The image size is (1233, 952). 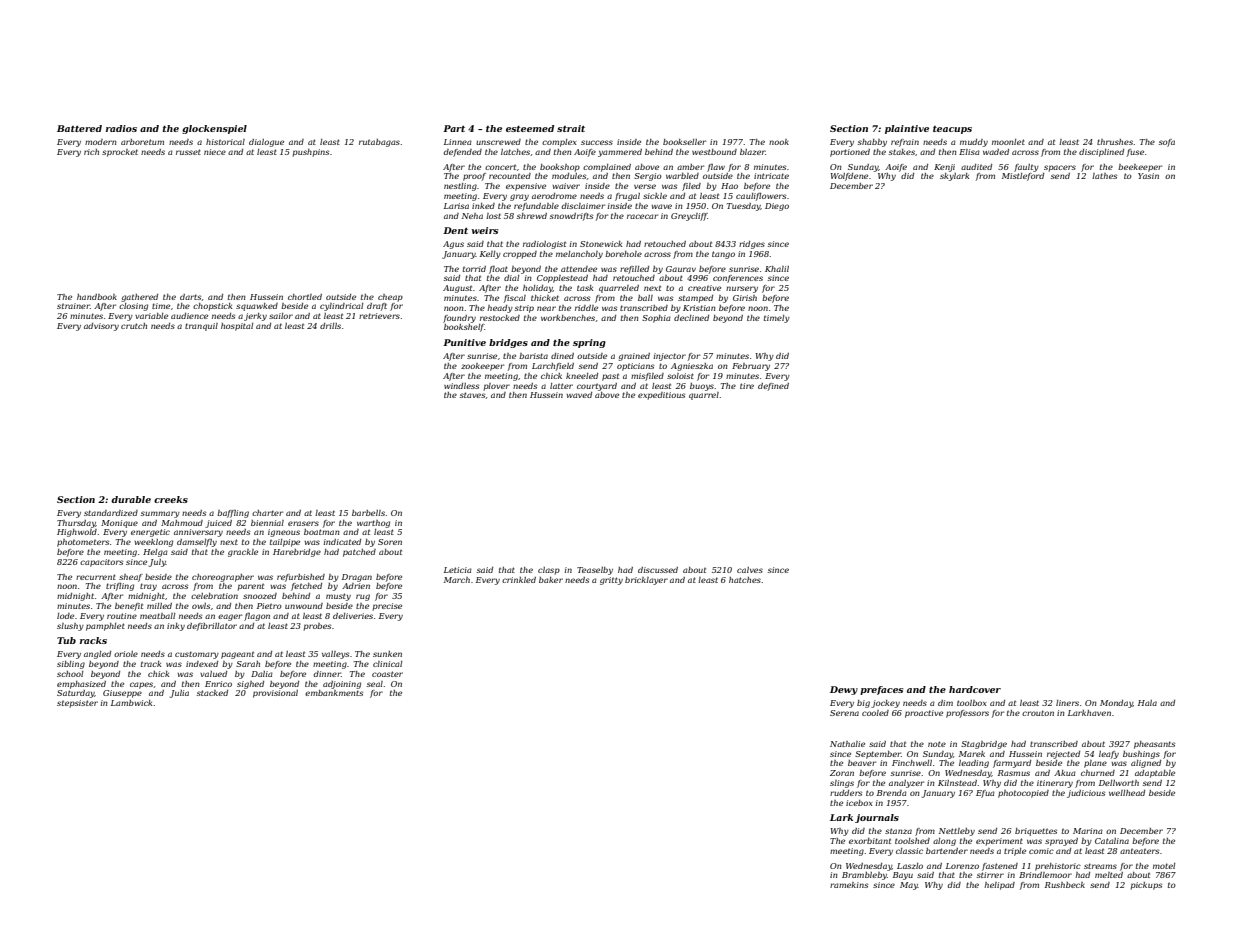 What do you see at coordinates (745, 298) in the document?
I see `Girish` at bounding box center [745, 298].
